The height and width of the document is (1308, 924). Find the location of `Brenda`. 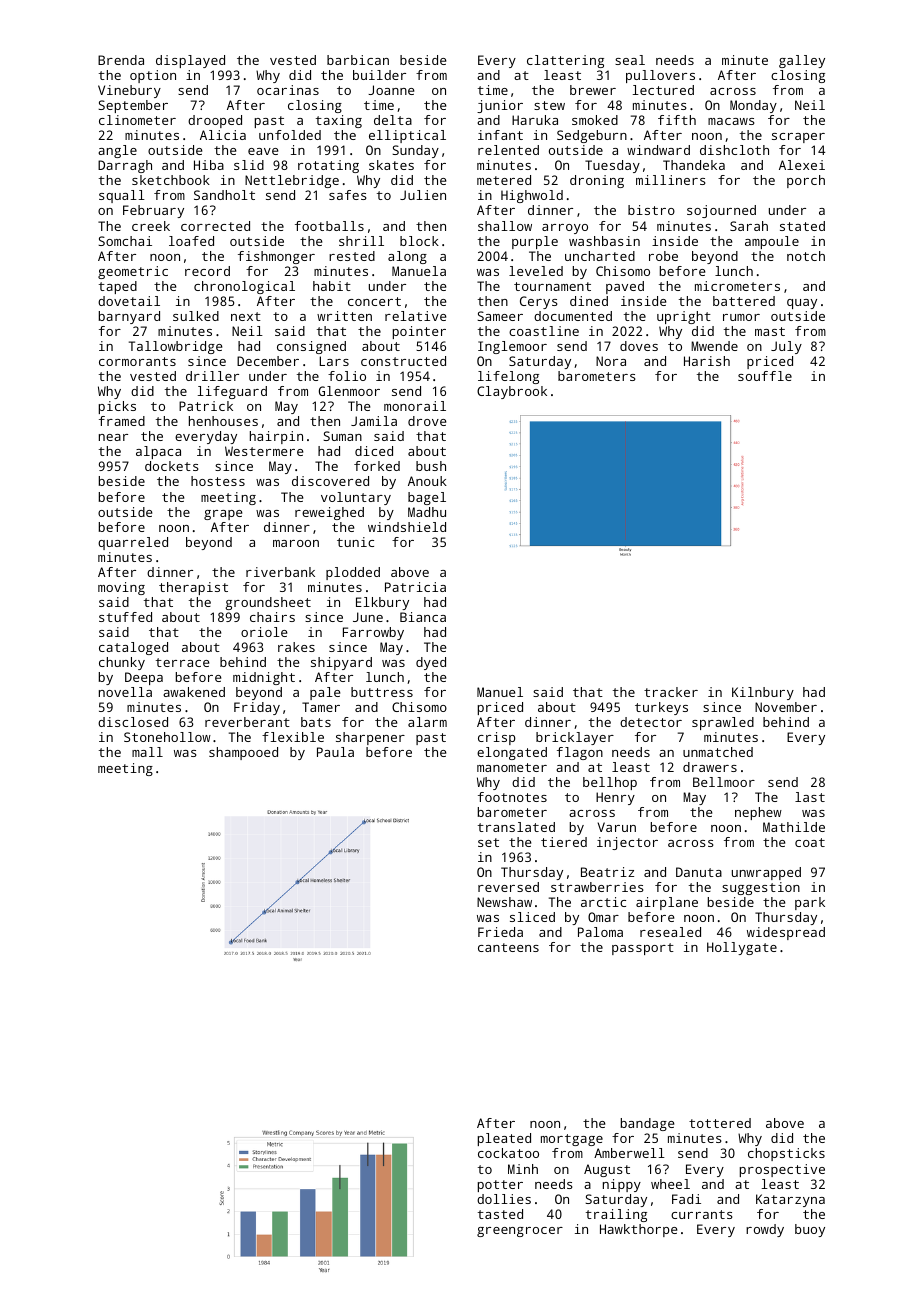

Brenda is located at coordinates (121, 60).
